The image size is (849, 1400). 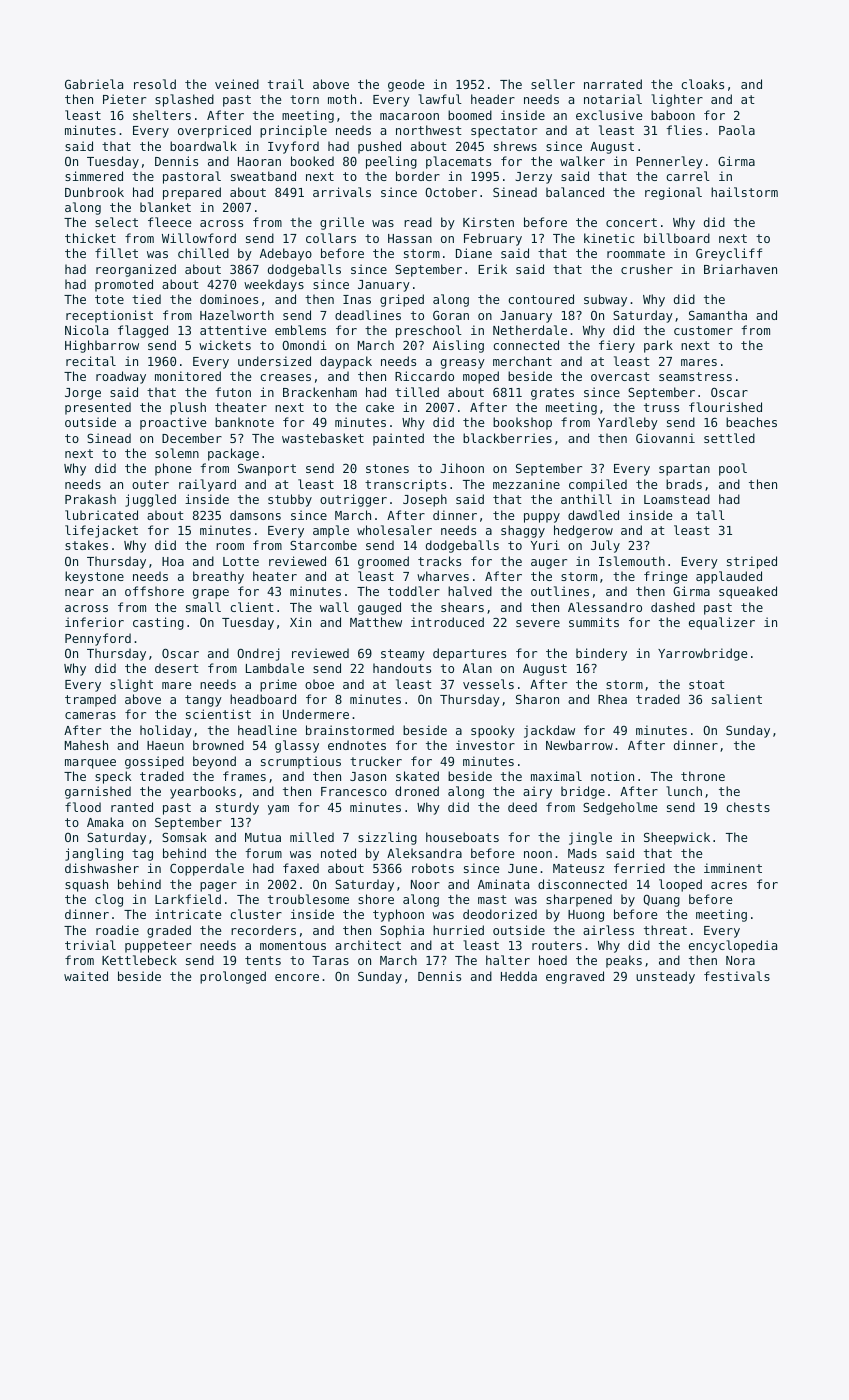 I want to click on lawful, so click(x=440, y=99).
